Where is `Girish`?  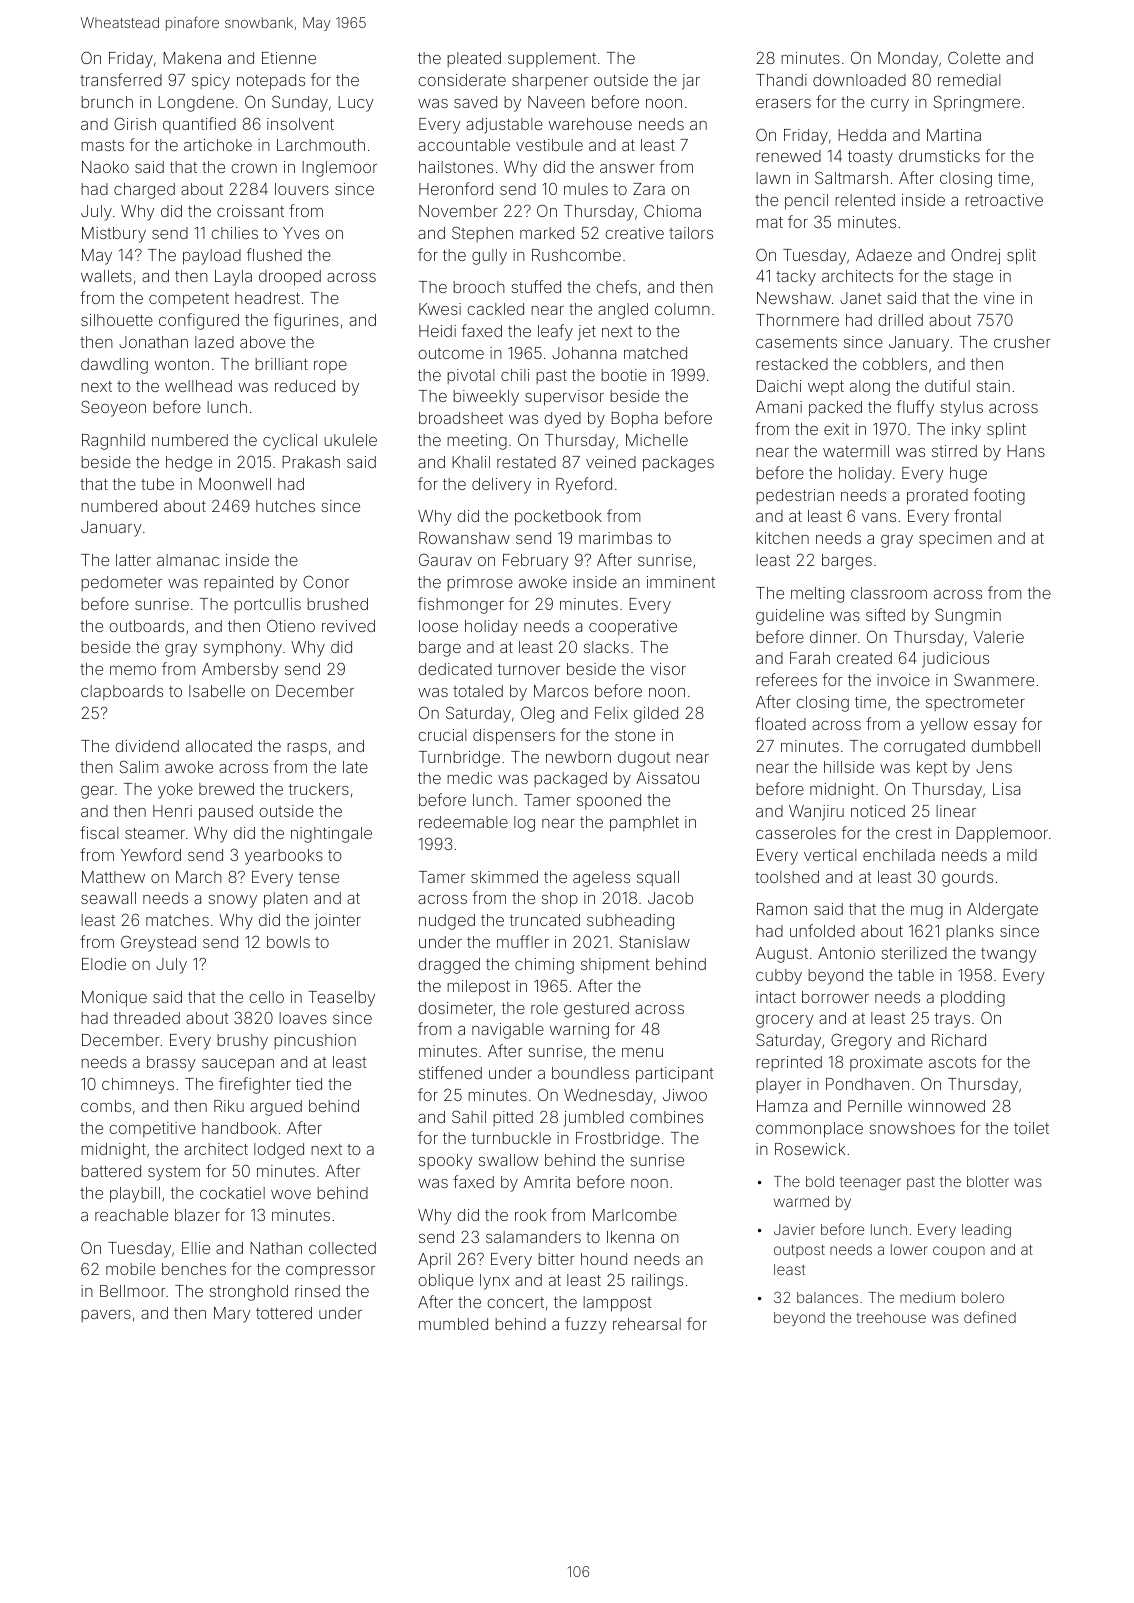
Girish is located at coordinates (135, 123).
